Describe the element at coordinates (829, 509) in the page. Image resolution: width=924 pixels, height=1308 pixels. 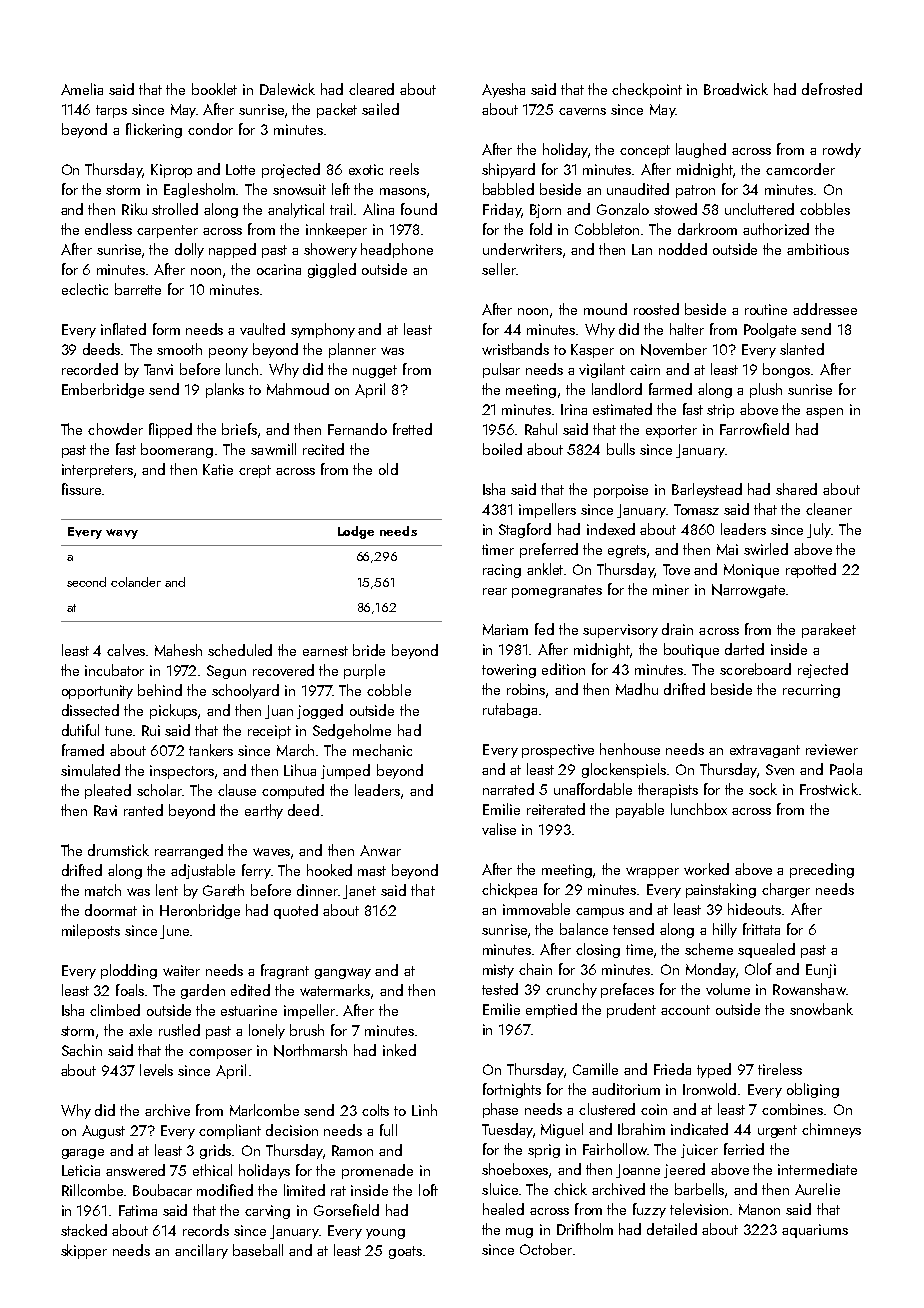
I see `cleaner` at that location.
